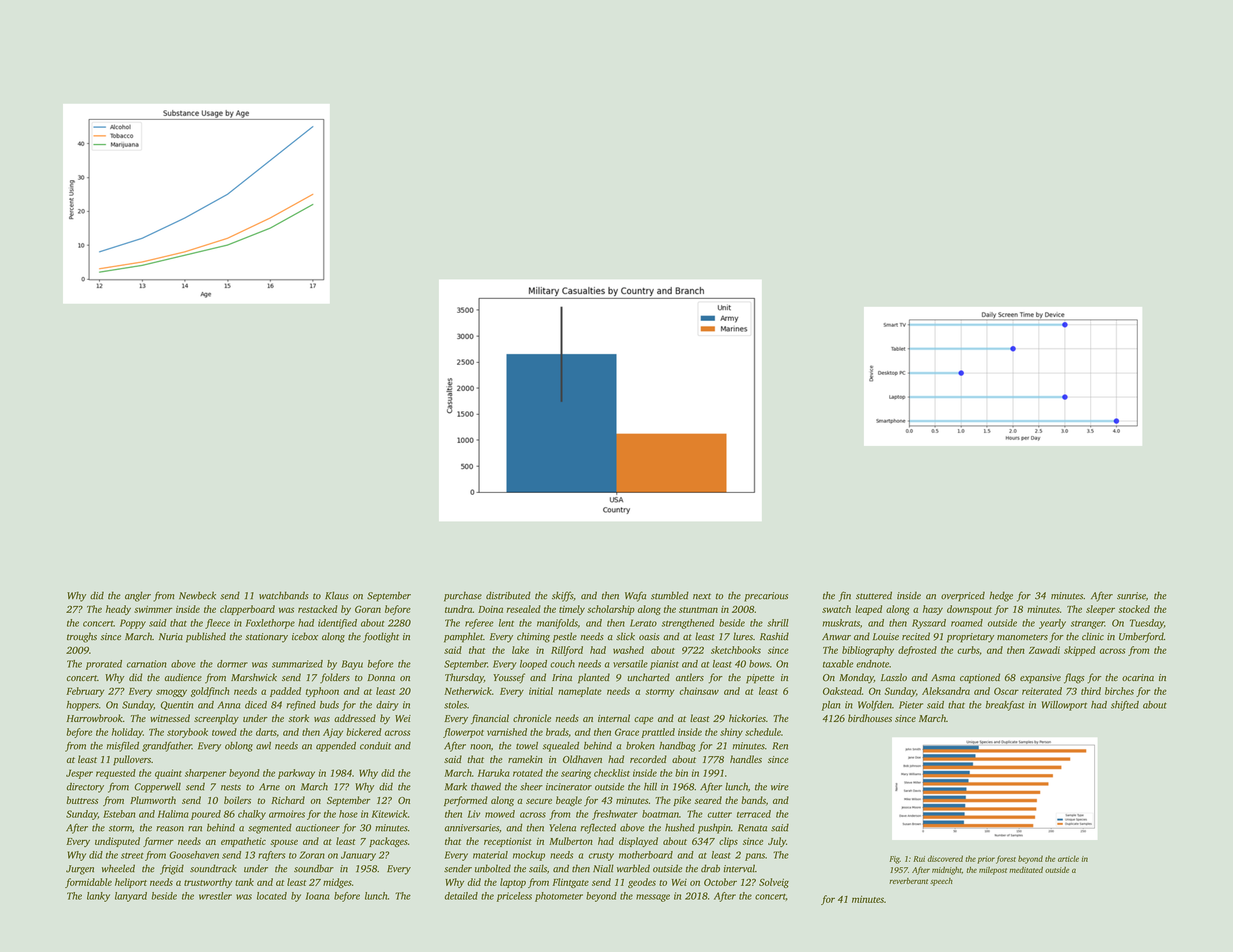  Describe the element at coordinates (490, 855) in the screenshot. I see `material` at that location.
